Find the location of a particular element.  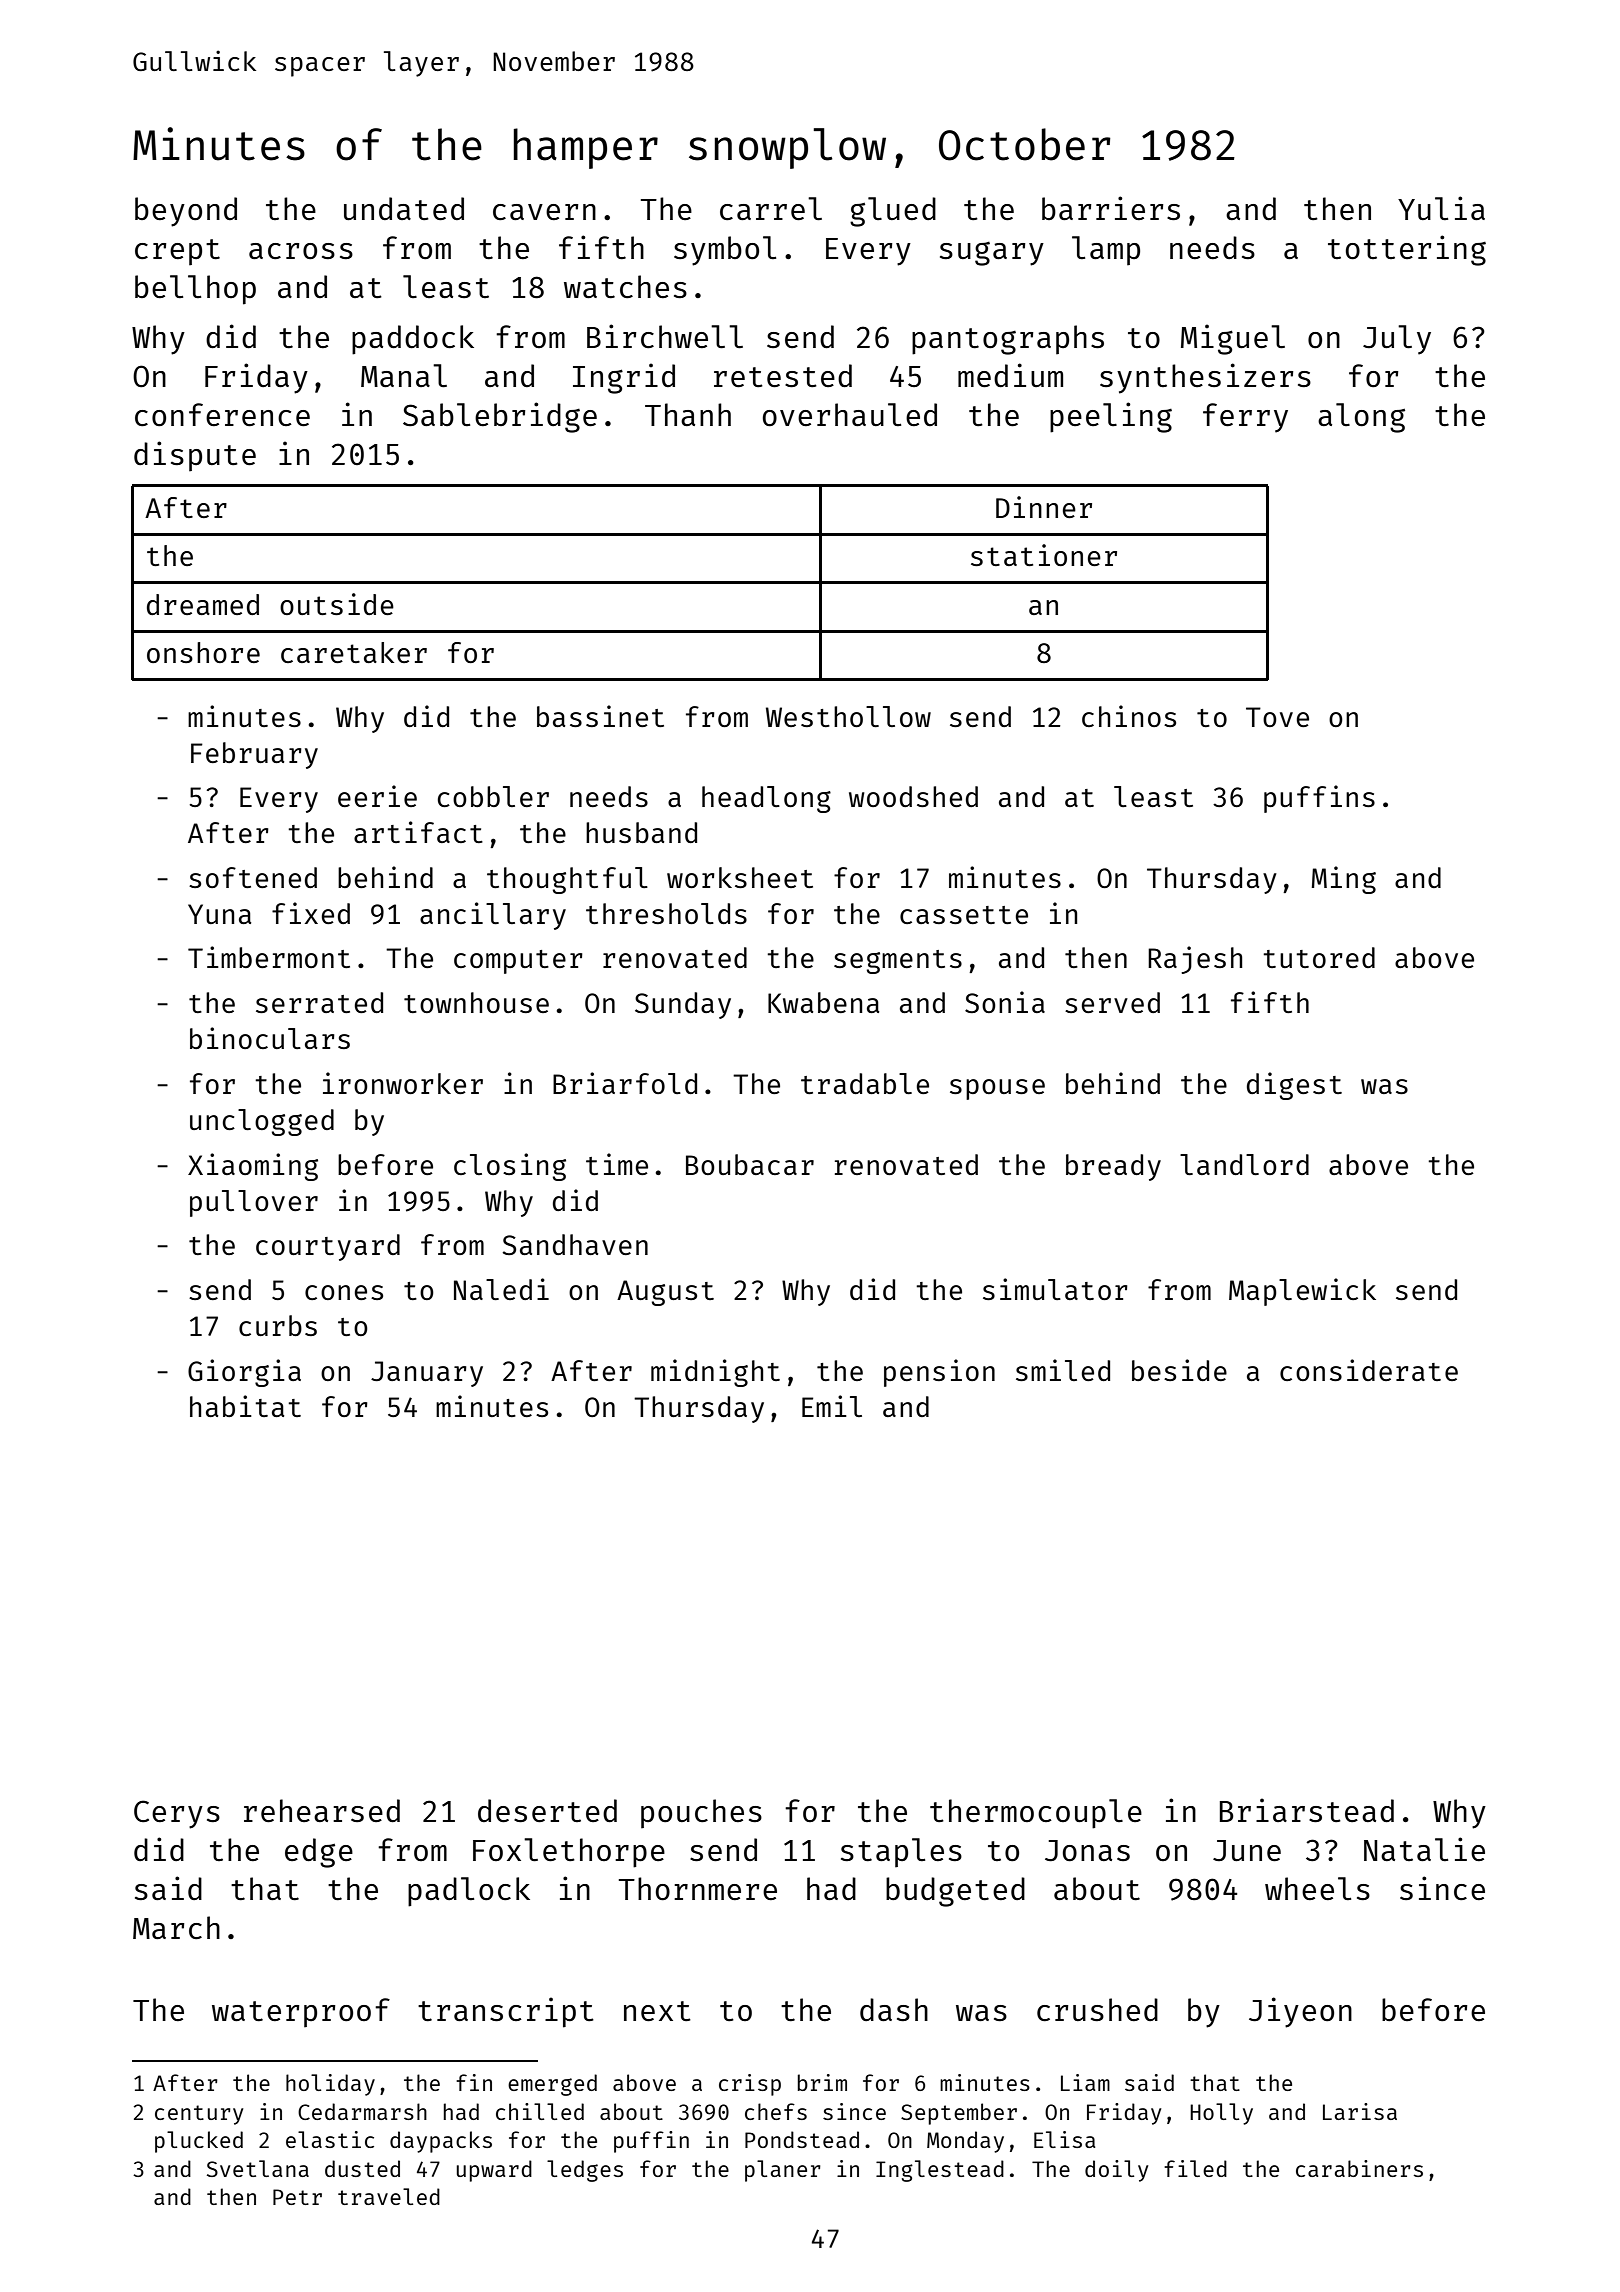

bassinet is located at coordinates (600, 716).
